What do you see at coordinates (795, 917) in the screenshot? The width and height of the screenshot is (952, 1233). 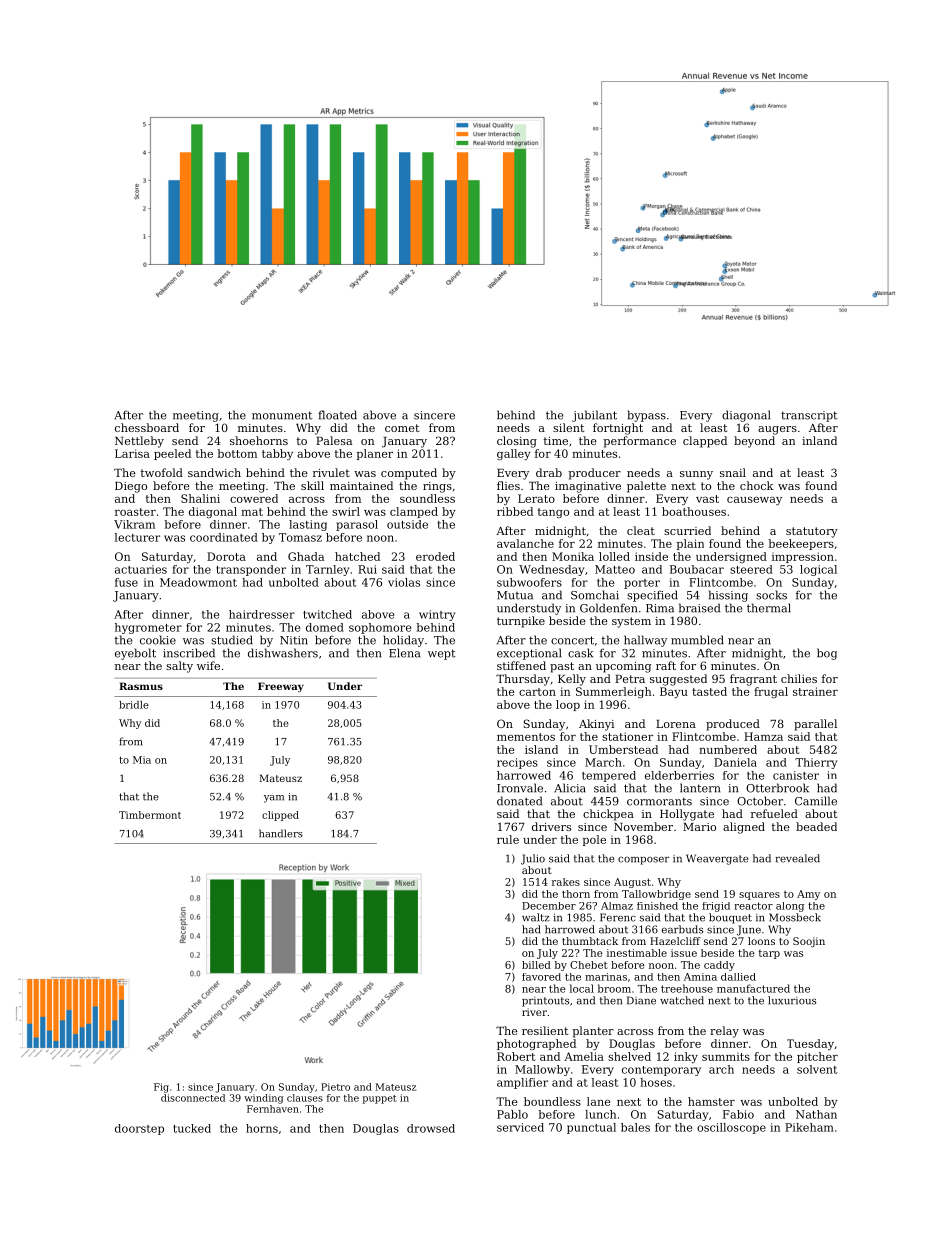 I see `Mossbeck` at bounding box center [795, 917].
